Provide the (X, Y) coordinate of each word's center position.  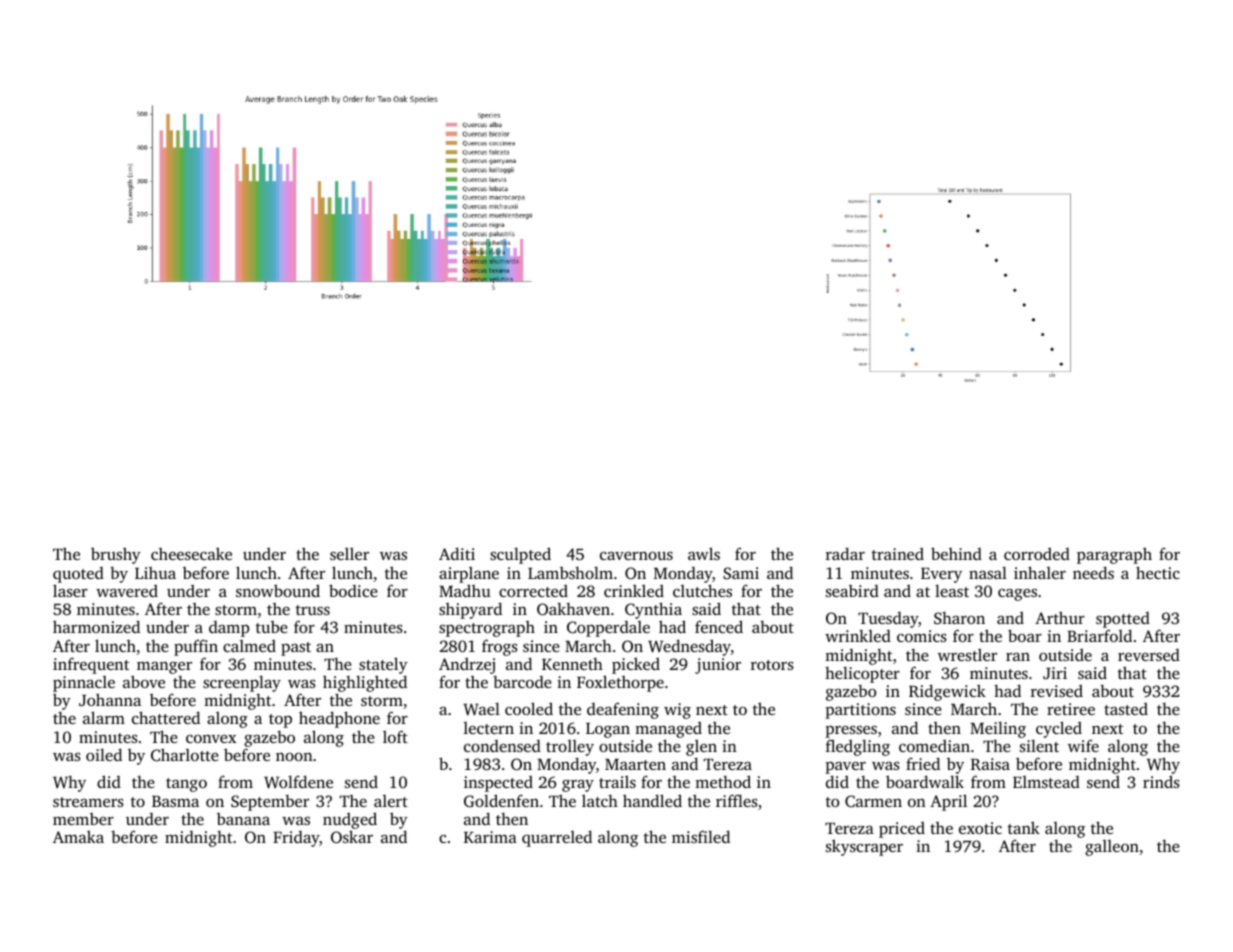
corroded (1037, 554)
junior (718, 666)
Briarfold (1099, 636)
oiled (104, 754)
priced (902, 830)
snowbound (278, 590)
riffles (737, 800)
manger (164, 668)
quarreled (557, 838)
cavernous (636, 556)
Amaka (78, 836)
